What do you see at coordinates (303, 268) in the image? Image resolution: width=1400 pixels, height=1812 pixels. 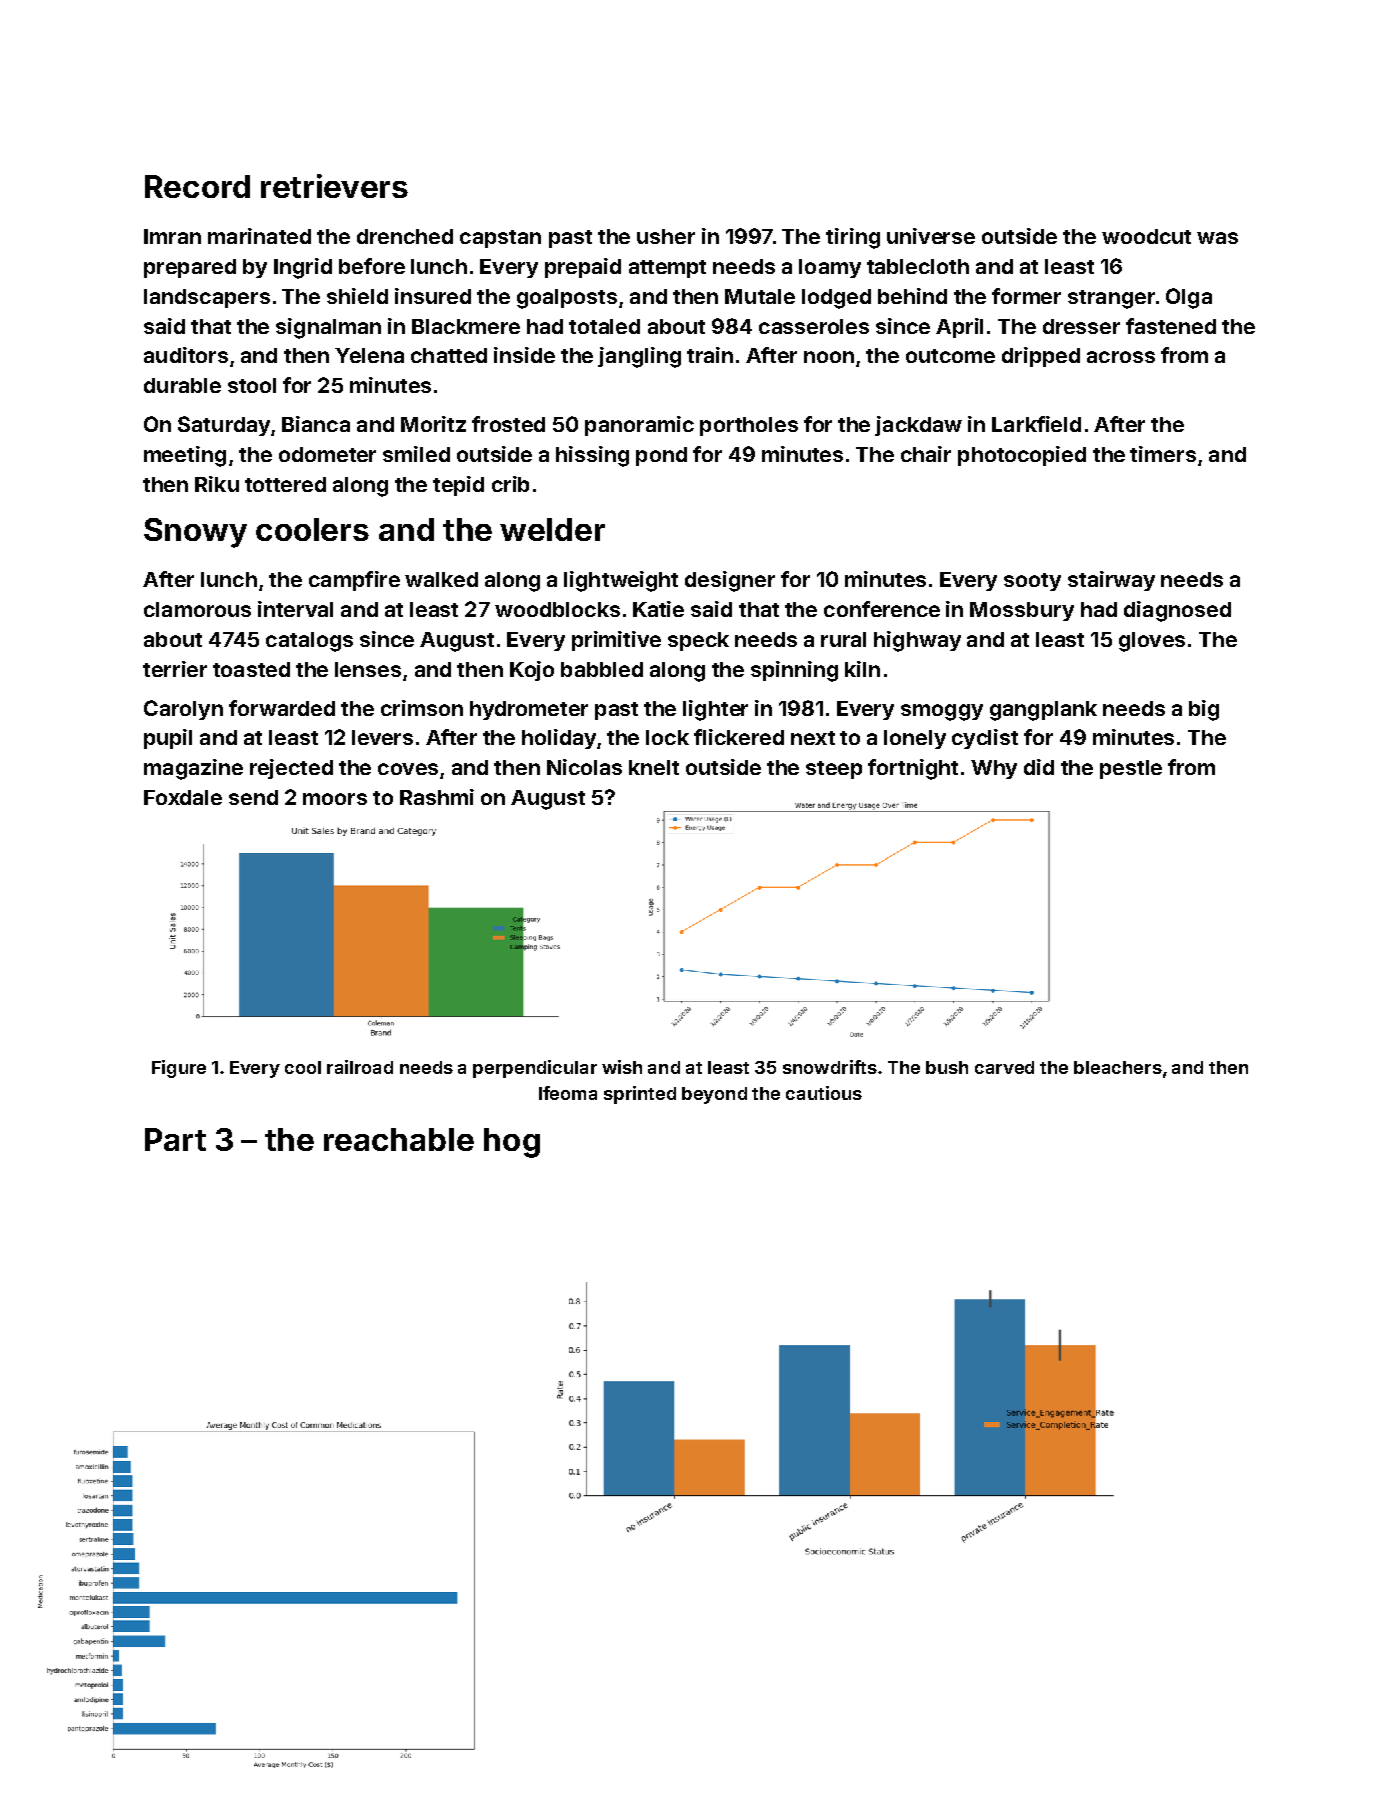 I see `Ingrid` at bounding box center [303, 268].
